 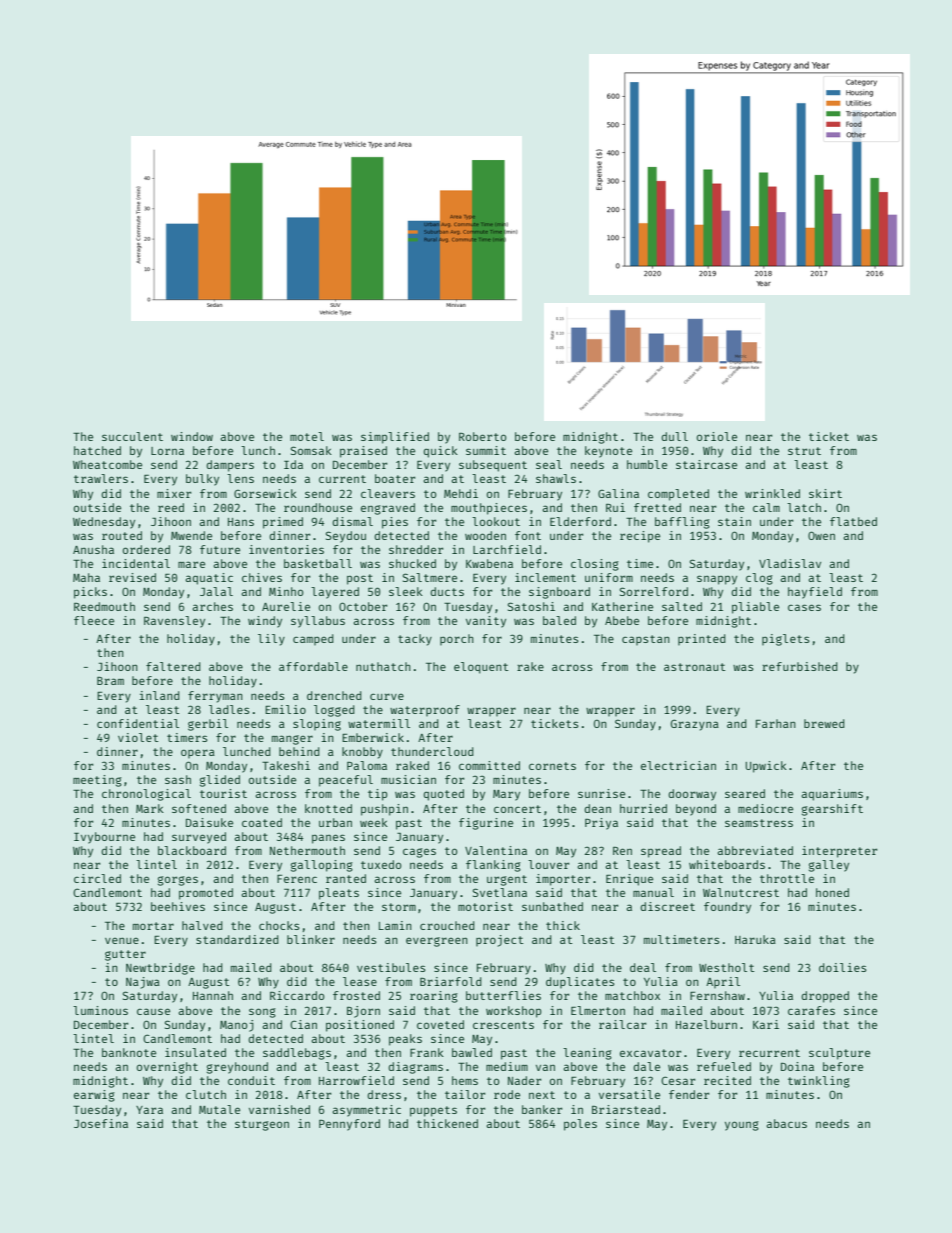 I want to click on twinkling, so click(x=819, y=1082).
